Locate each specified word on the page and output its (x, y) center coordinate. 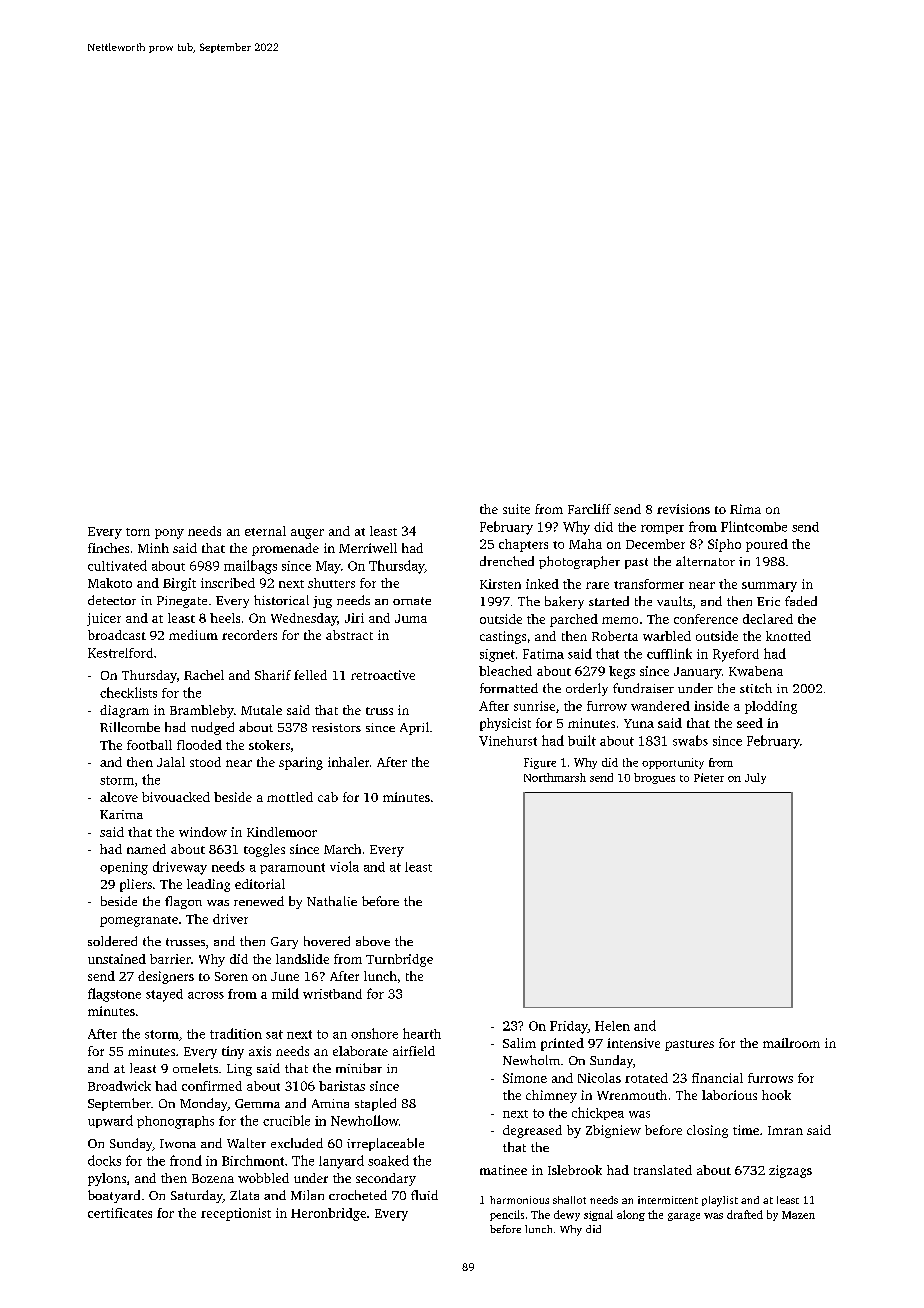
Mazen (798, 1215)
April (414, 728)
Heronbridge (328, 1214)
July (755, 778)
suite (516, 509)
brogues (654, 778)
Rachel (204, 675)
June (285, 976)
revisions (683, 509)
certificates (120, 1213)
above (373, 941)
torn (138, 532)
